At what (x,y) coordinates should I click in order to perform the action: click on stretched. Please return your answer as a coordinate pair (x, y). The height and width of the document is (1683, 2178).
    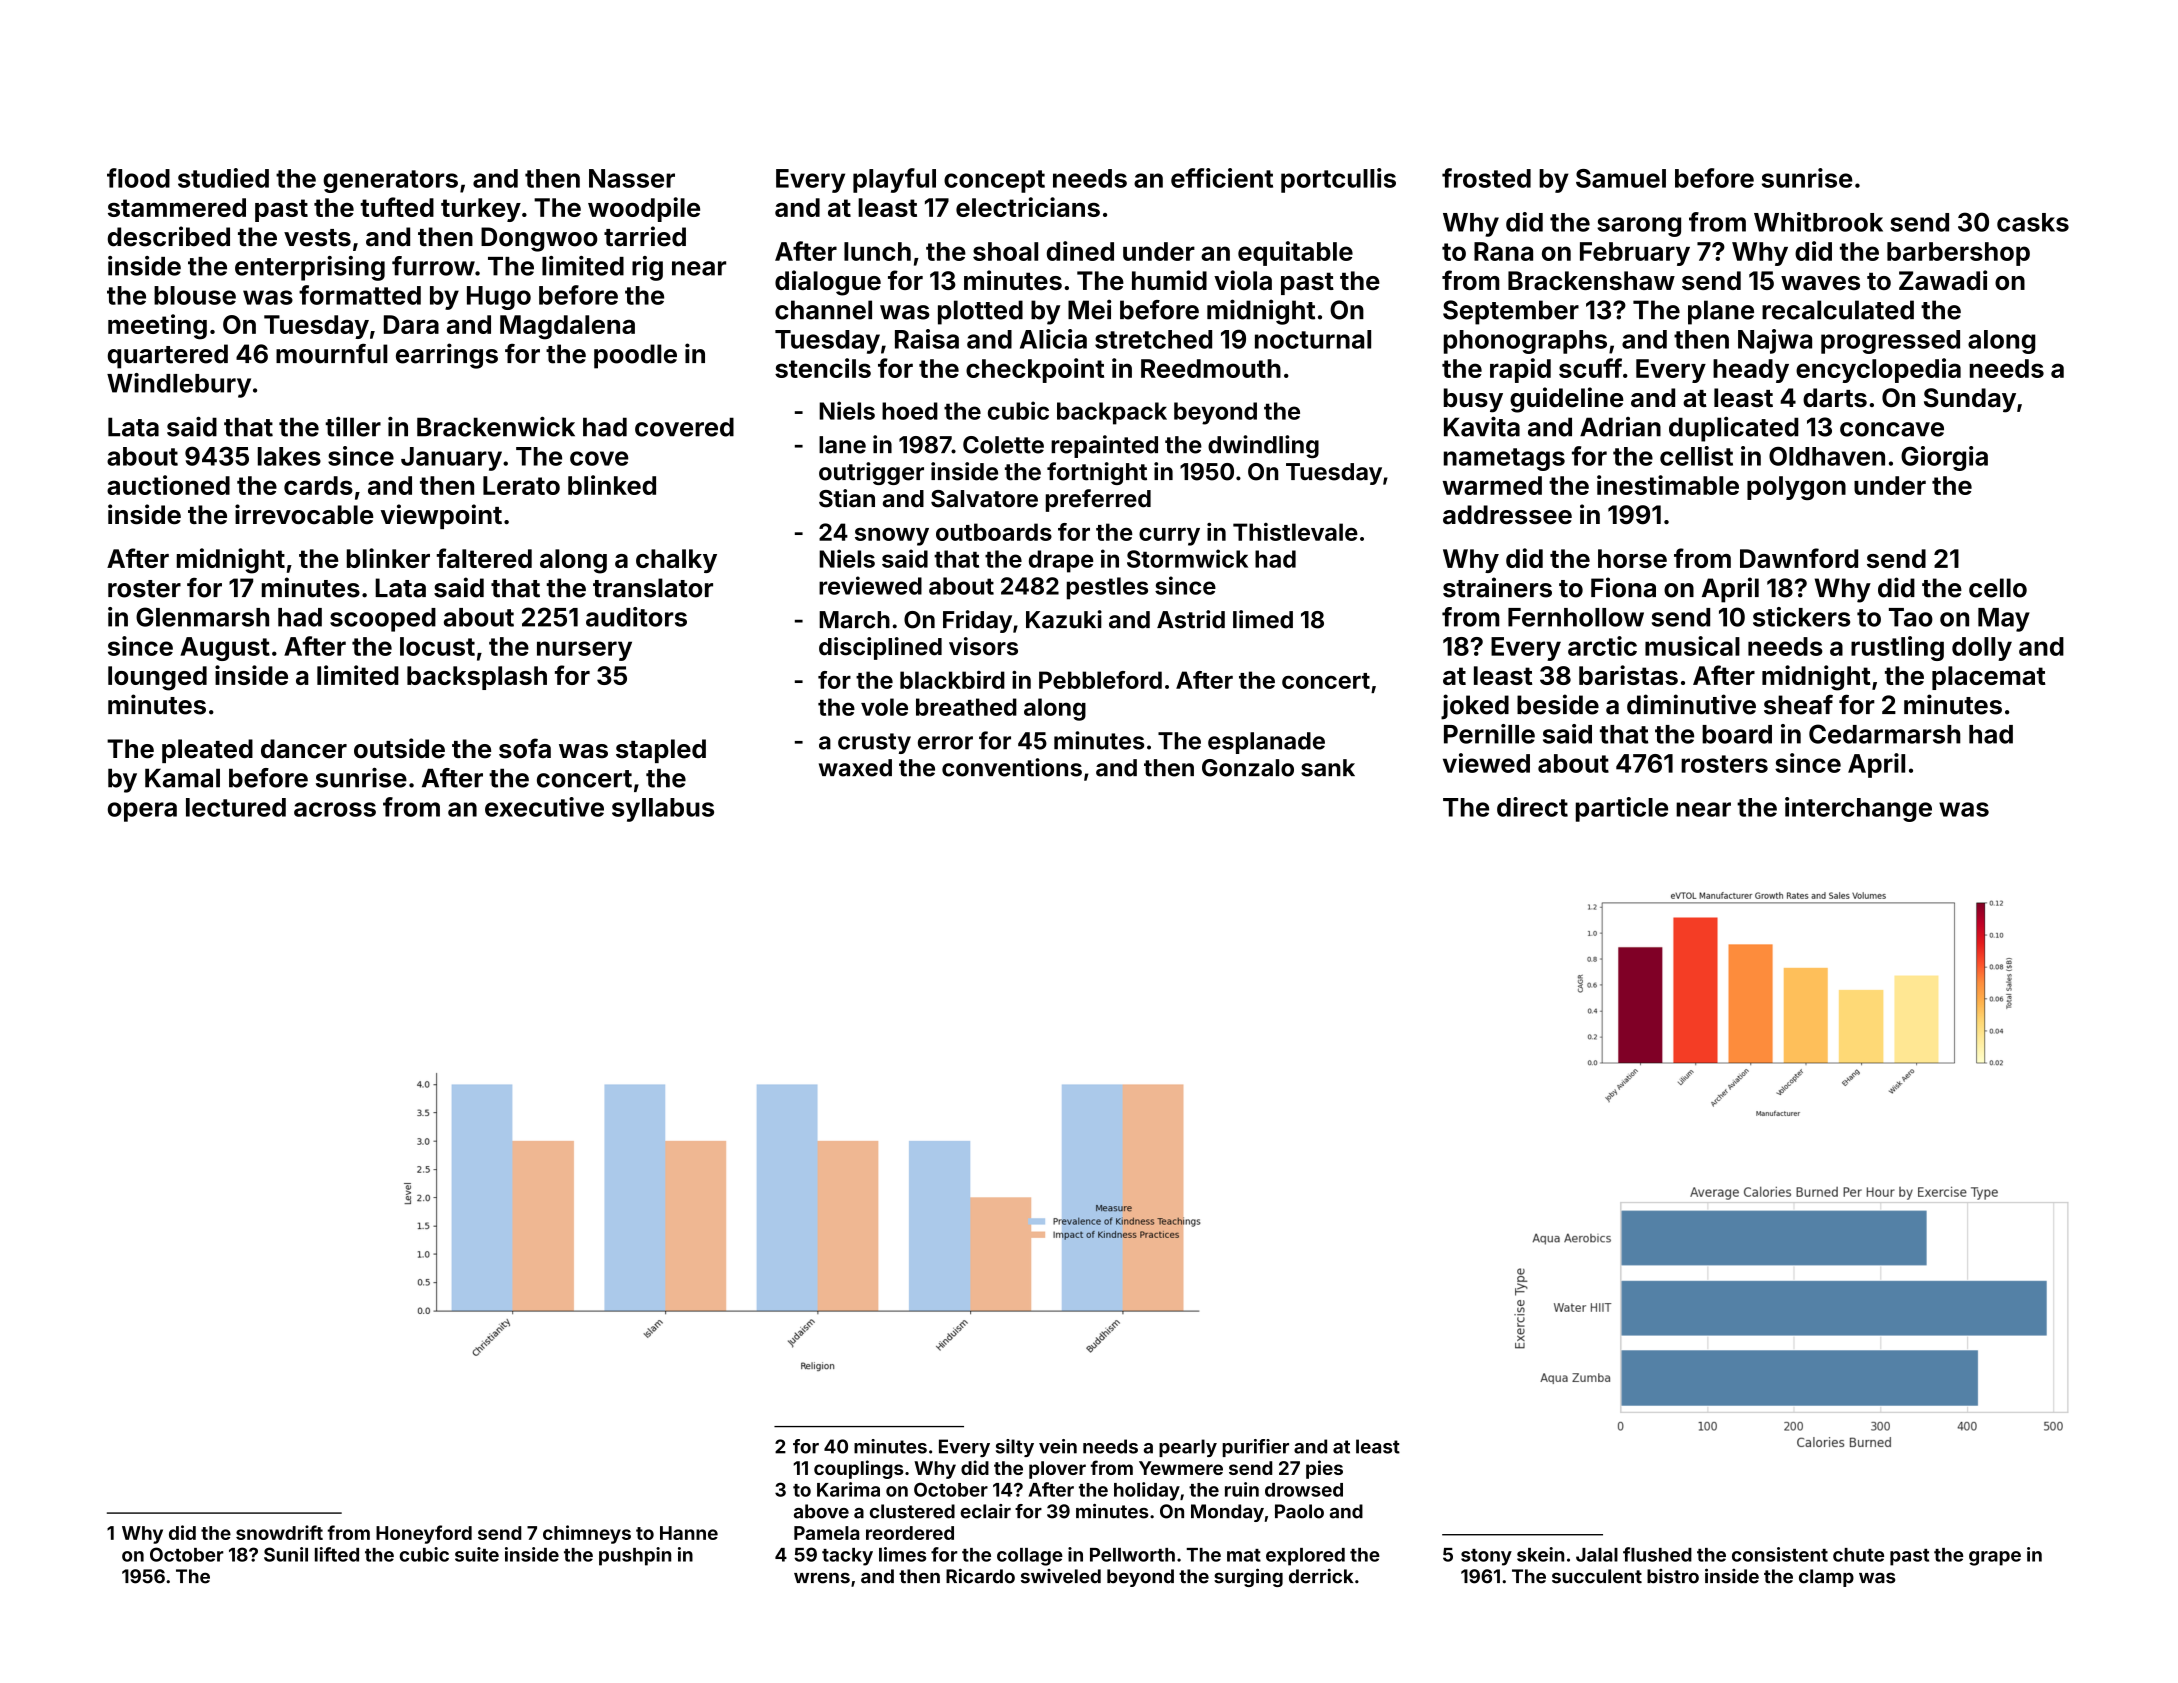
    Looking at the image, I should click on (1153, 339).
